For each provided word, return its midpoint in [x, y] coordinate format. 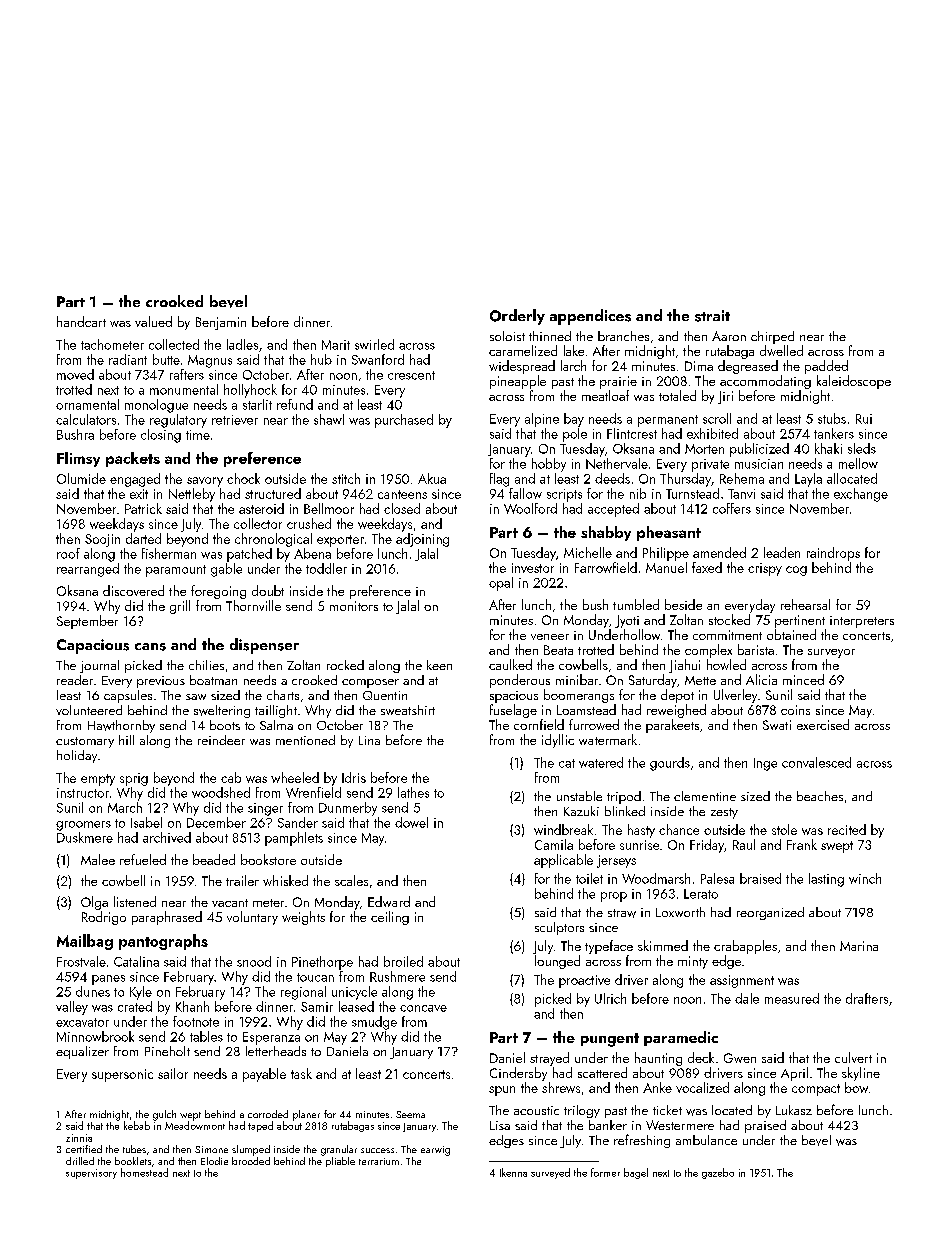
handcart [81, 321]
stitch [346, 478]
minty [693, 962]
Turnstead [692, 493]
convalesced [816, 762]
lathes [413, 792]
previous [161, 682]
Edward [389, 901]
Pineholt [167, 1051]
